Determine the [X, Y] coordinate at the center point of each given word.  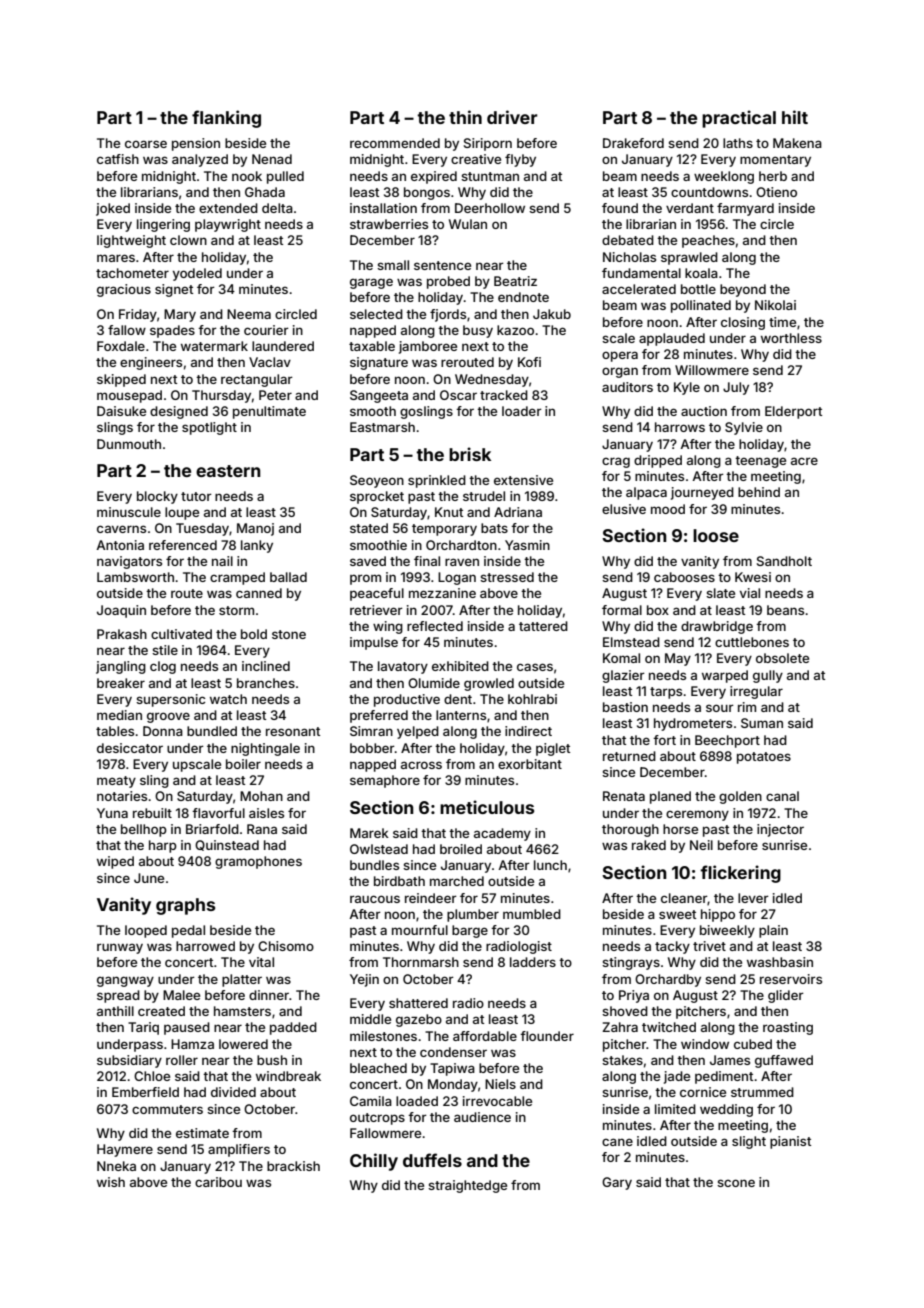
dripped [658, 461]
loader [522, 411]
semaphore [385, 781]
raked [649, 845]
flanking [226, 119]
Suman [762, 723]
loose [716, 535]
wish [111, 1182]
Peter [275, 395]
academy [502, 834]
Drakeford [633, 143]
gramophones [258, 862]
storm [236, 610]
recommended [395, 143]
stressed [507, 577]
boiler [243, 764]
